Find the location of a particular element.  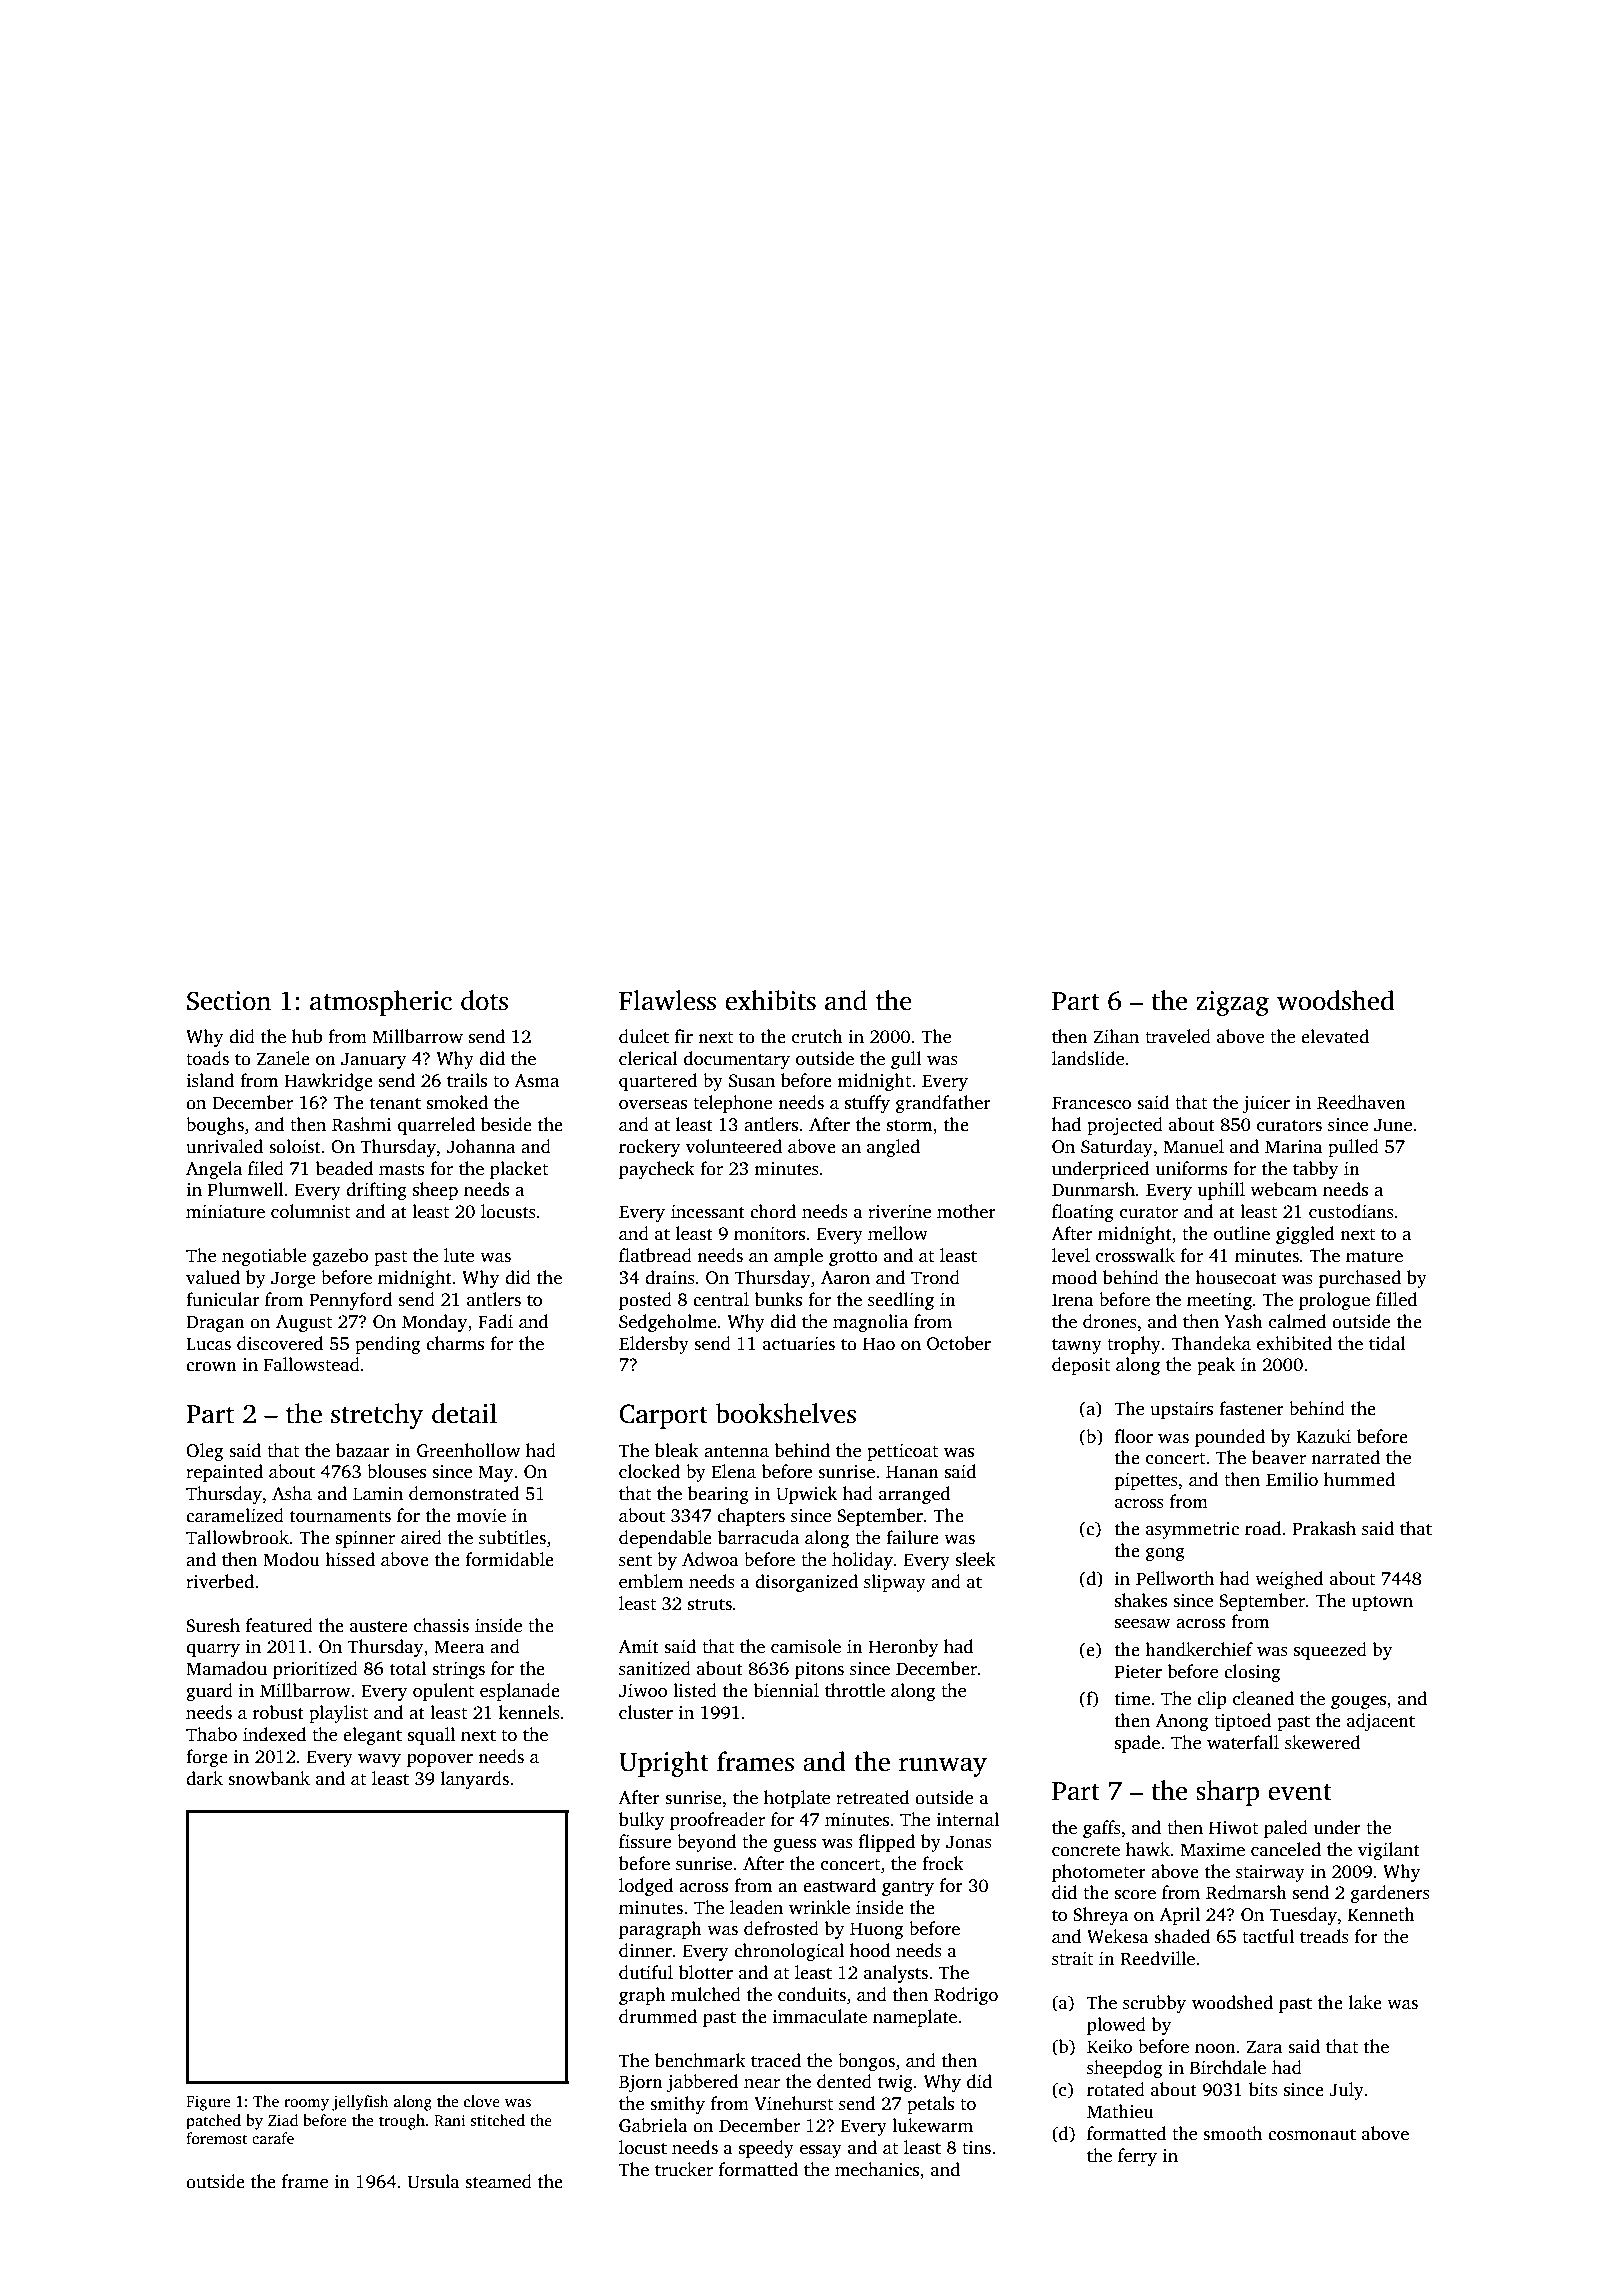

calmed is located at coordinates (1298, 1321).
